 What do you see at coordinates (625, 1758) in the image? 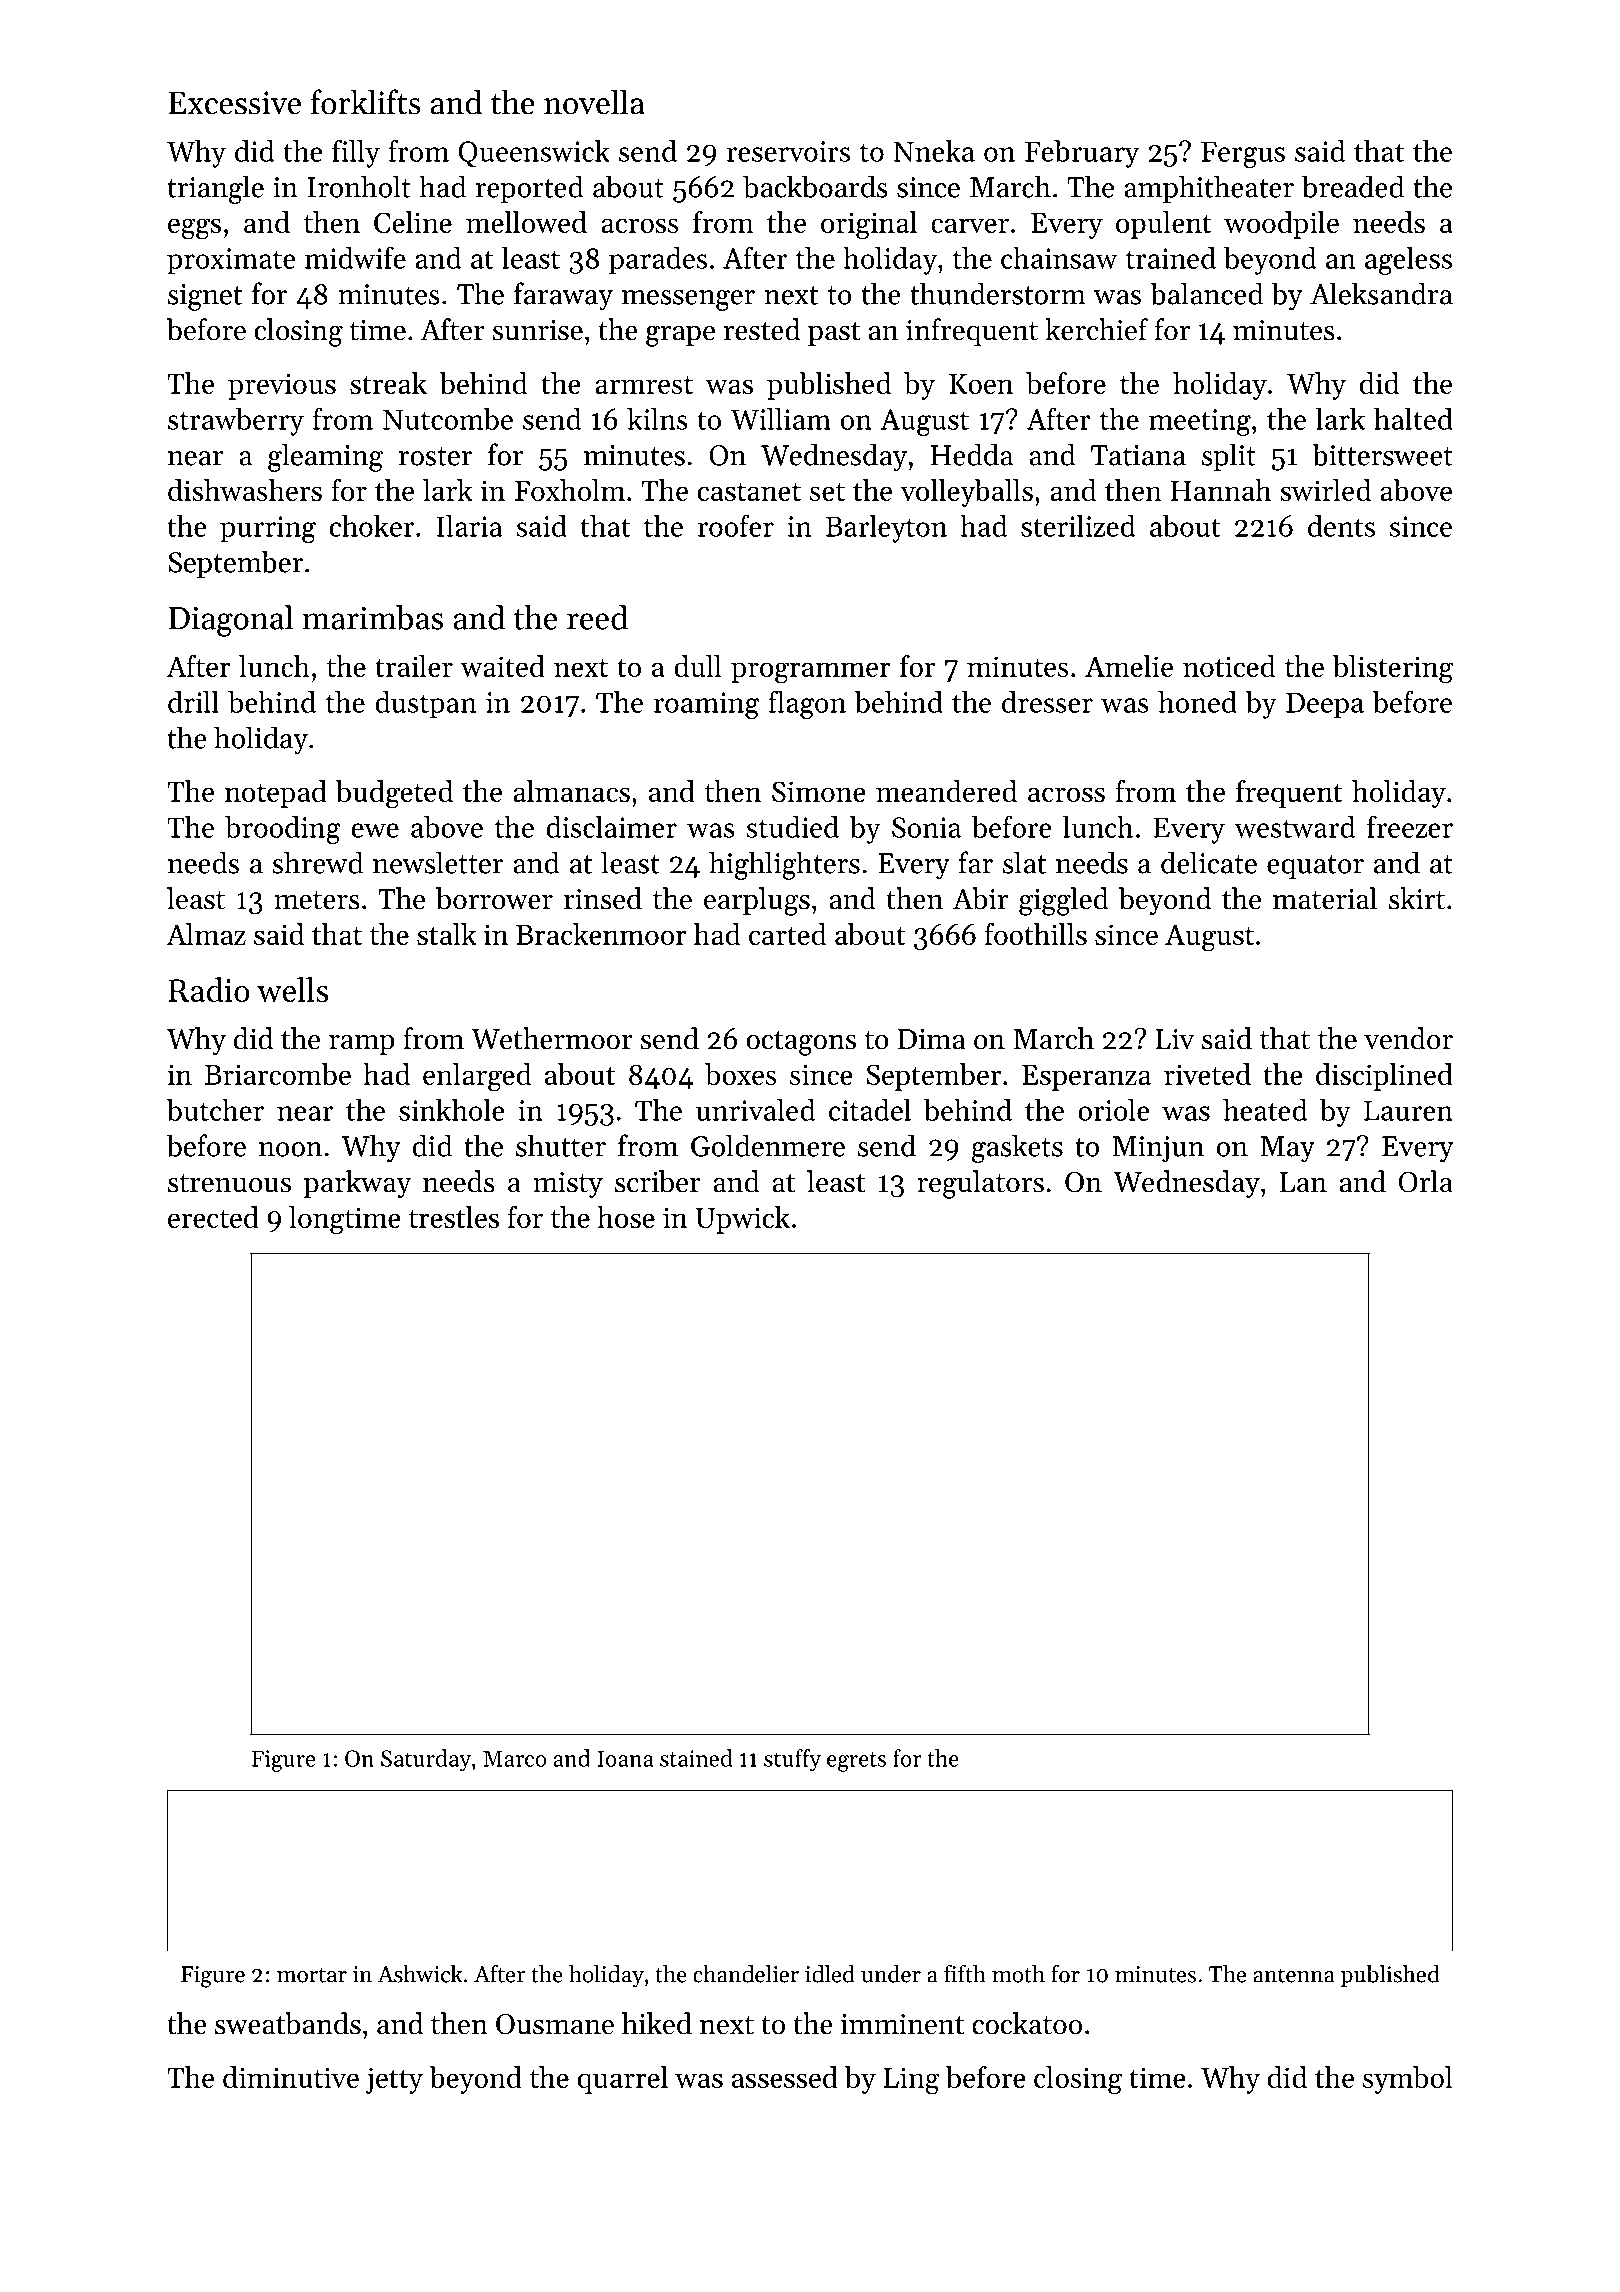
I see `Ioana` at bounding box center [625, 1758].
